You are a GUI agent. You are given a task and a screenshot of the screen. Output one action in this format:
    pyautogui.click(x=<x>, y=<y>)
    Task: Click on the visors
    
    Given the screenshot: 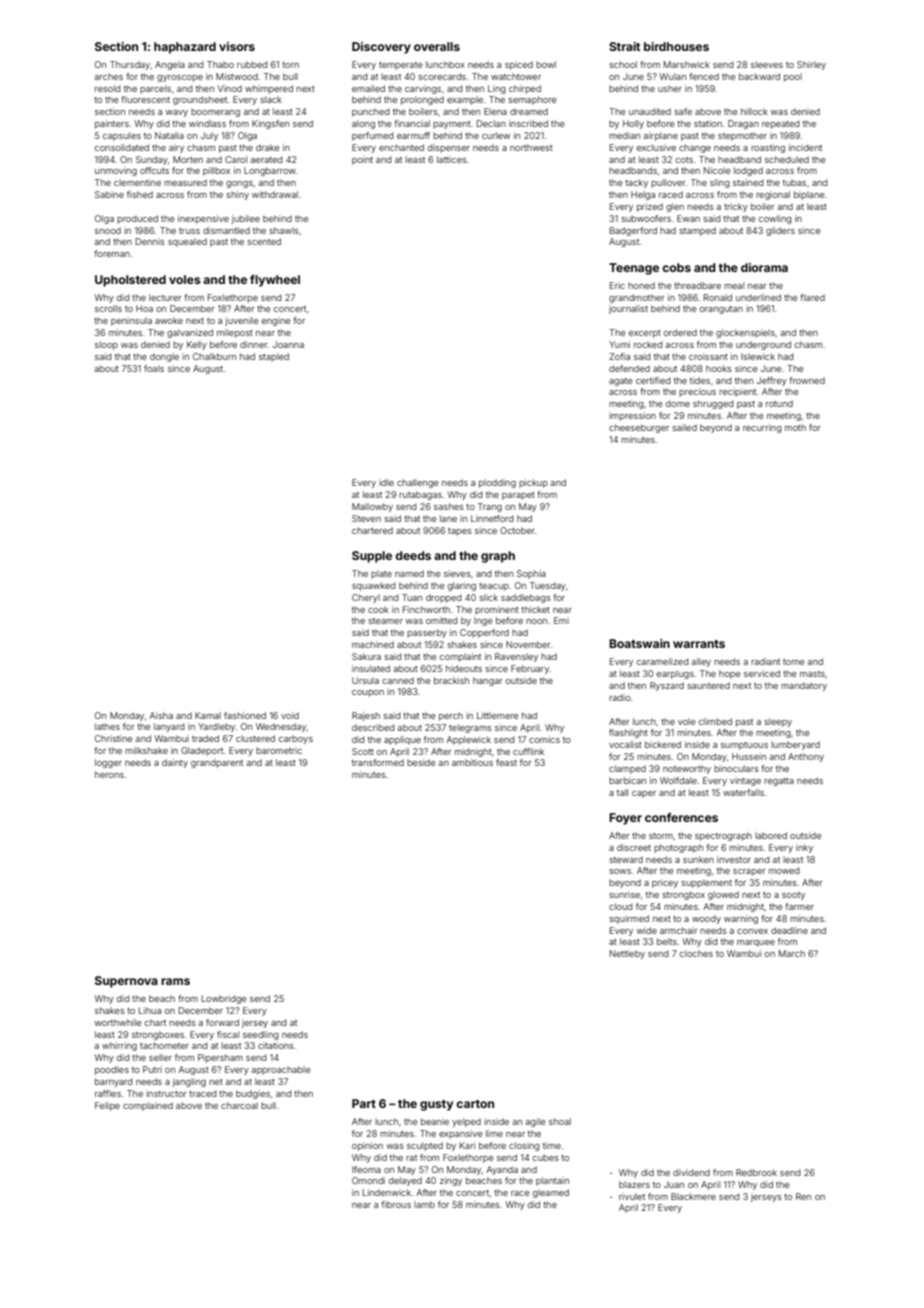 What is the action you would take?
    pyautogui.click(x=237, y=46)
